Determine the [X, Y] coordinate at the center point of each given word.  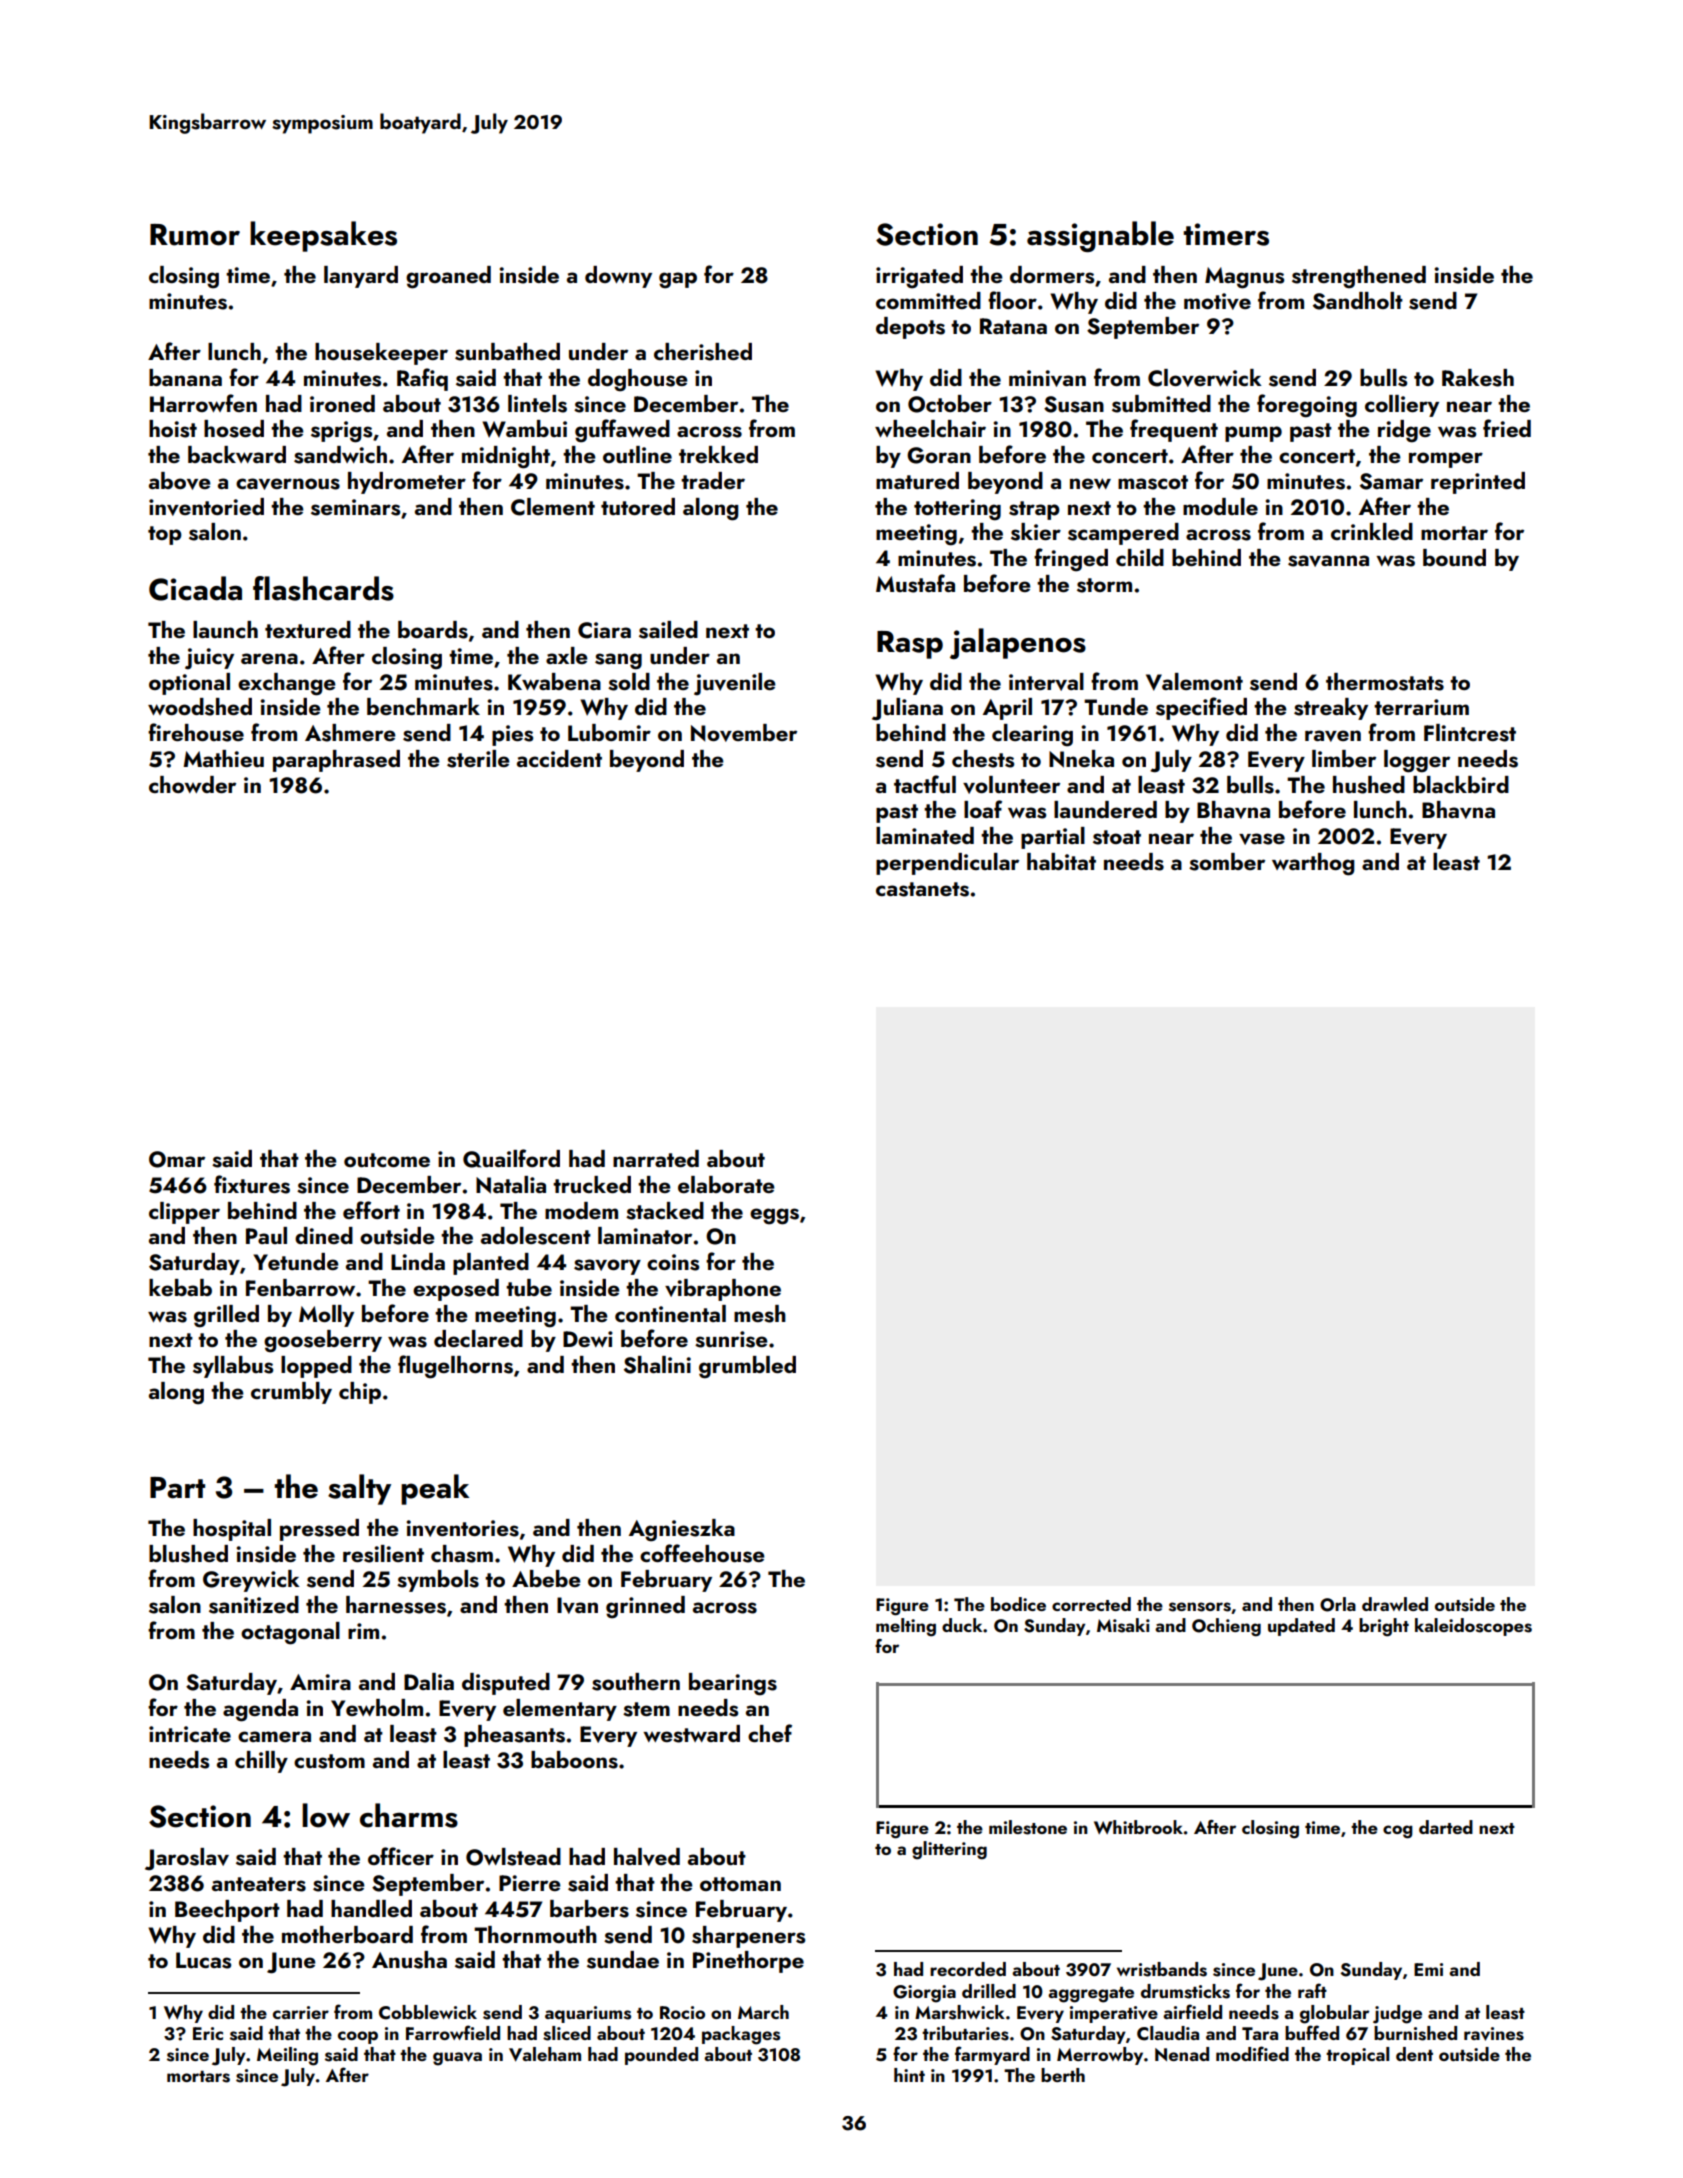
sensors [1200, 1607]
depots [910, 328]
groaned [448, 277]
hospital [232, 1530]
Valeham [545, 2054]
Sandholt [1358, 301]
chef [770, 1733]
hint [909, 2075]
